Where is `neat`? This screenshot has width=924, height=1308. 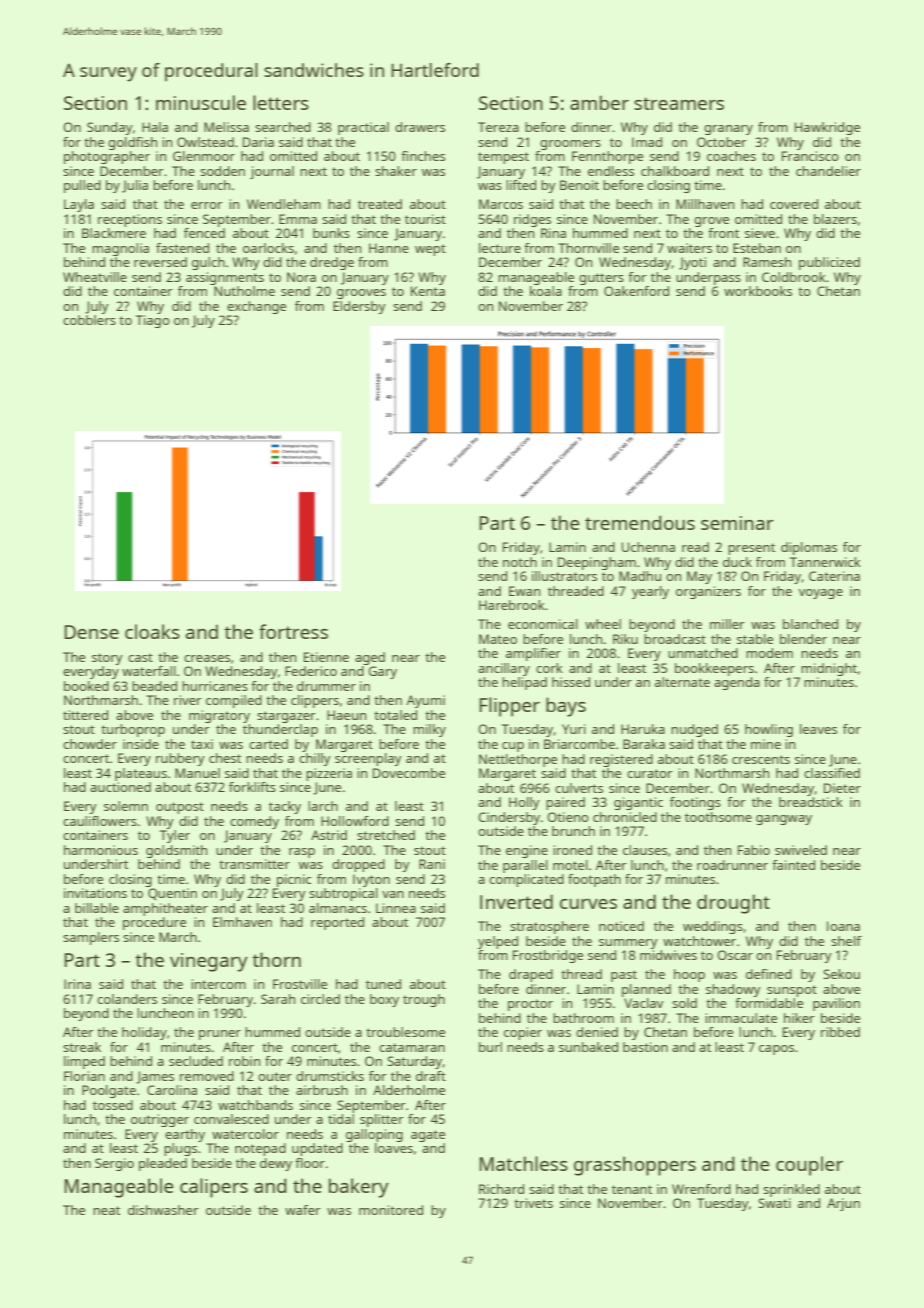
neat is located at coordinates (106, 1210).
